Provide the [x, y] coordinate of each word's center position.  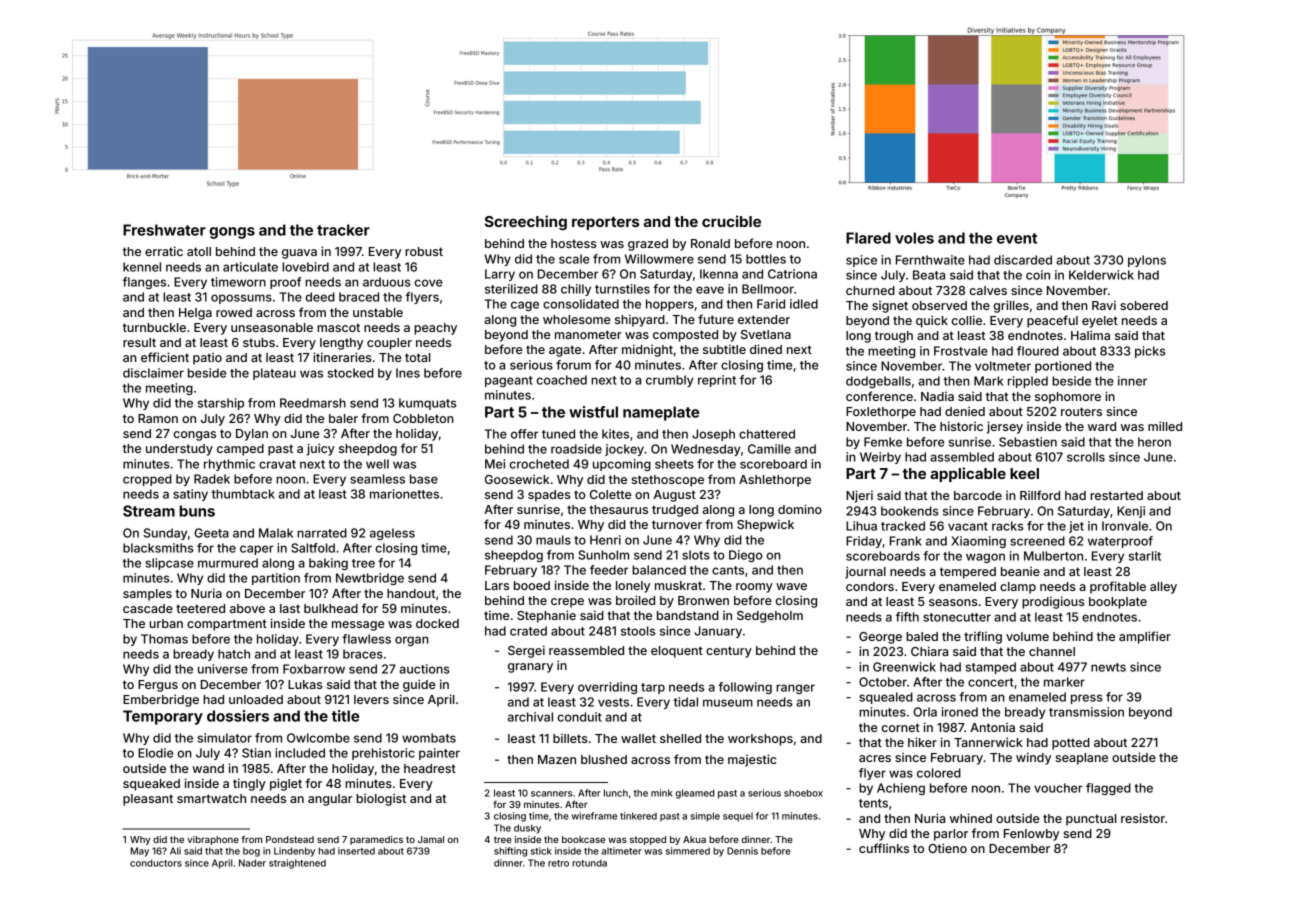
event [1017, 238]
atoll [199, 251]
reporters [605, 223]
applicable [968, 474]
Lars [497, 585]
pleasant [148, 800]
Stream [149, 511]
